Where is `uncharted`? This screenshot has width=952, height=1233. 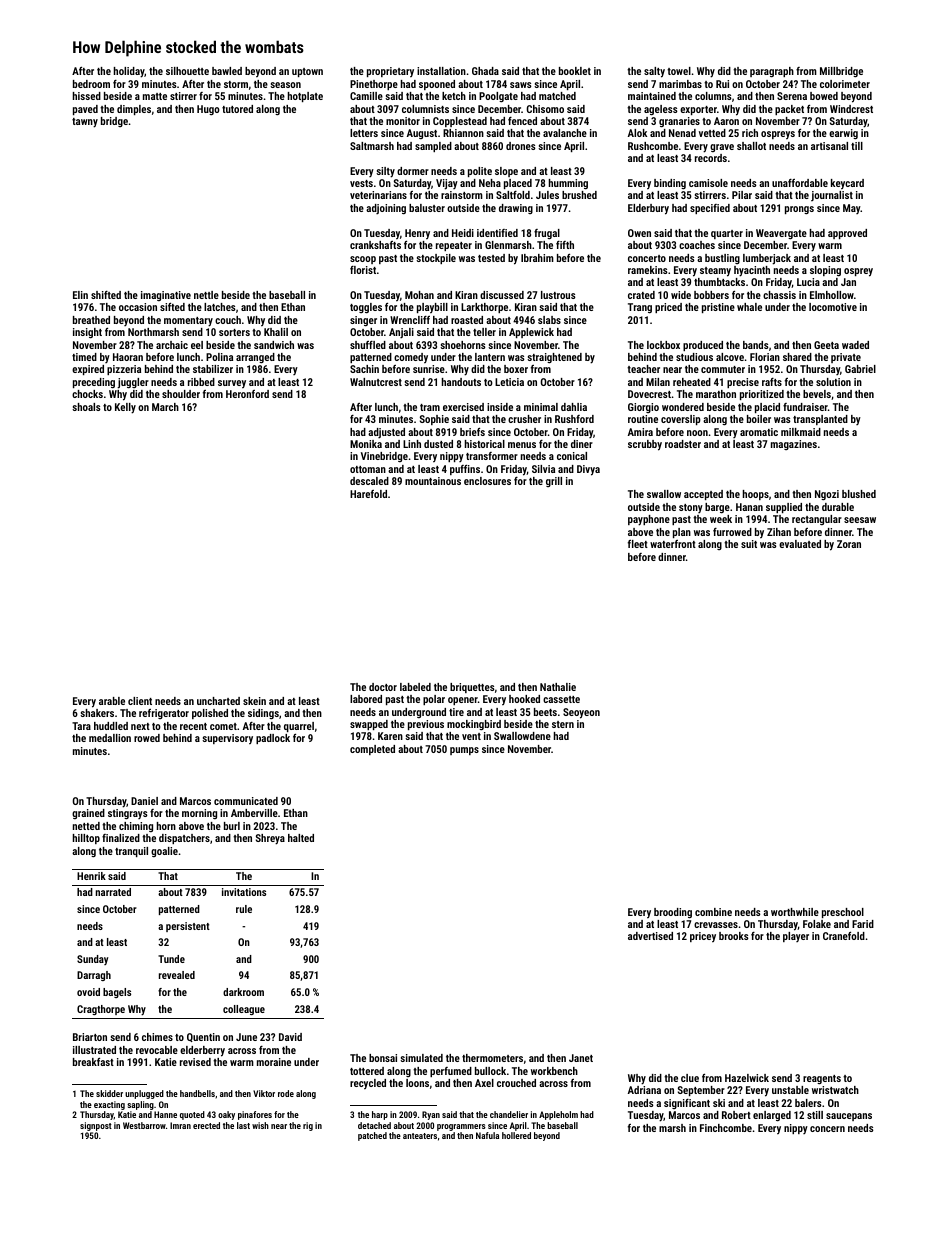 uncharted is located at coordinates (218, 701).
